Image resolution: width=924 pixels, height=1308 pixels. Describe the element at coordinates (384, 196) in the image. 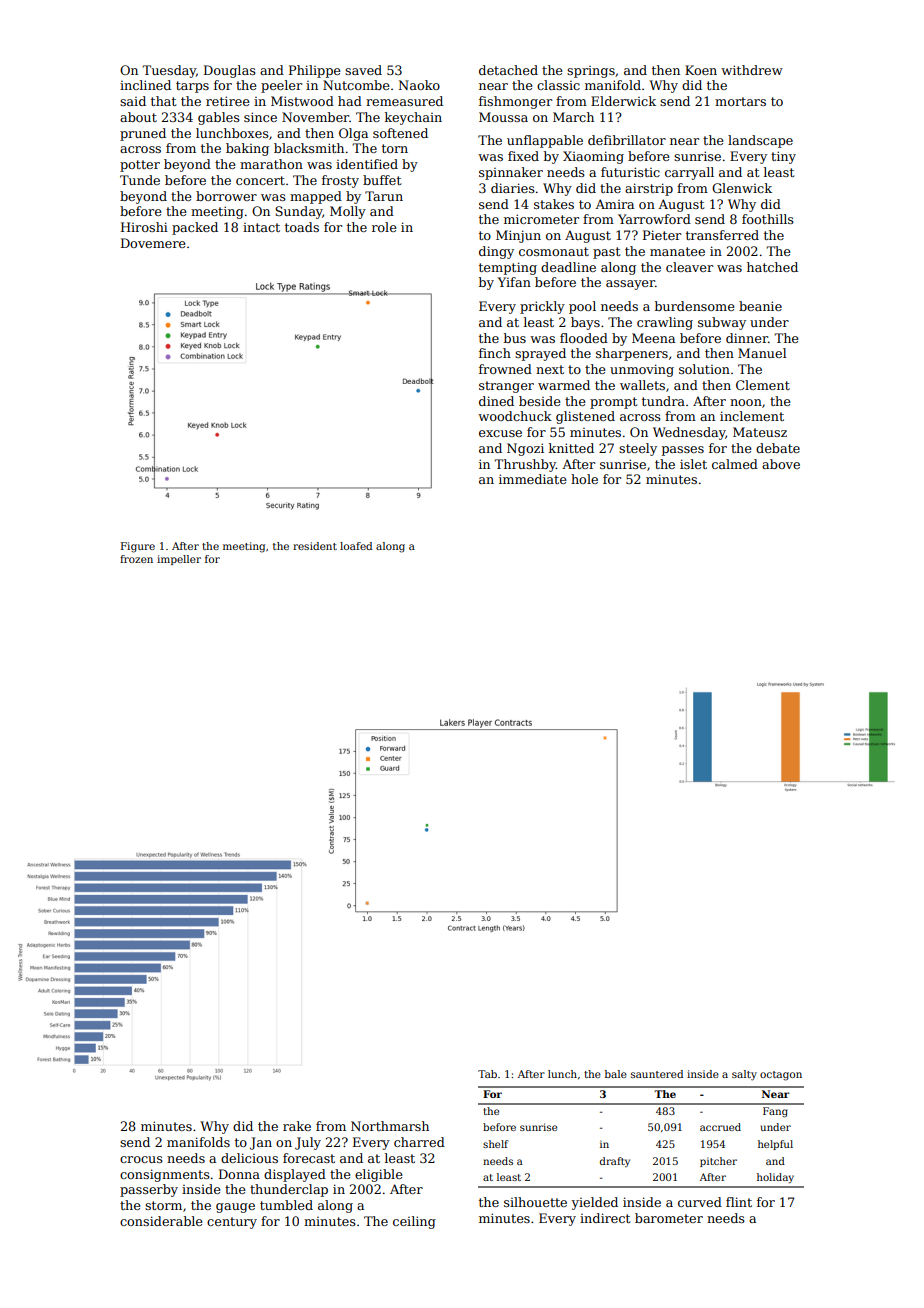

I see `Tarun` at that location.
